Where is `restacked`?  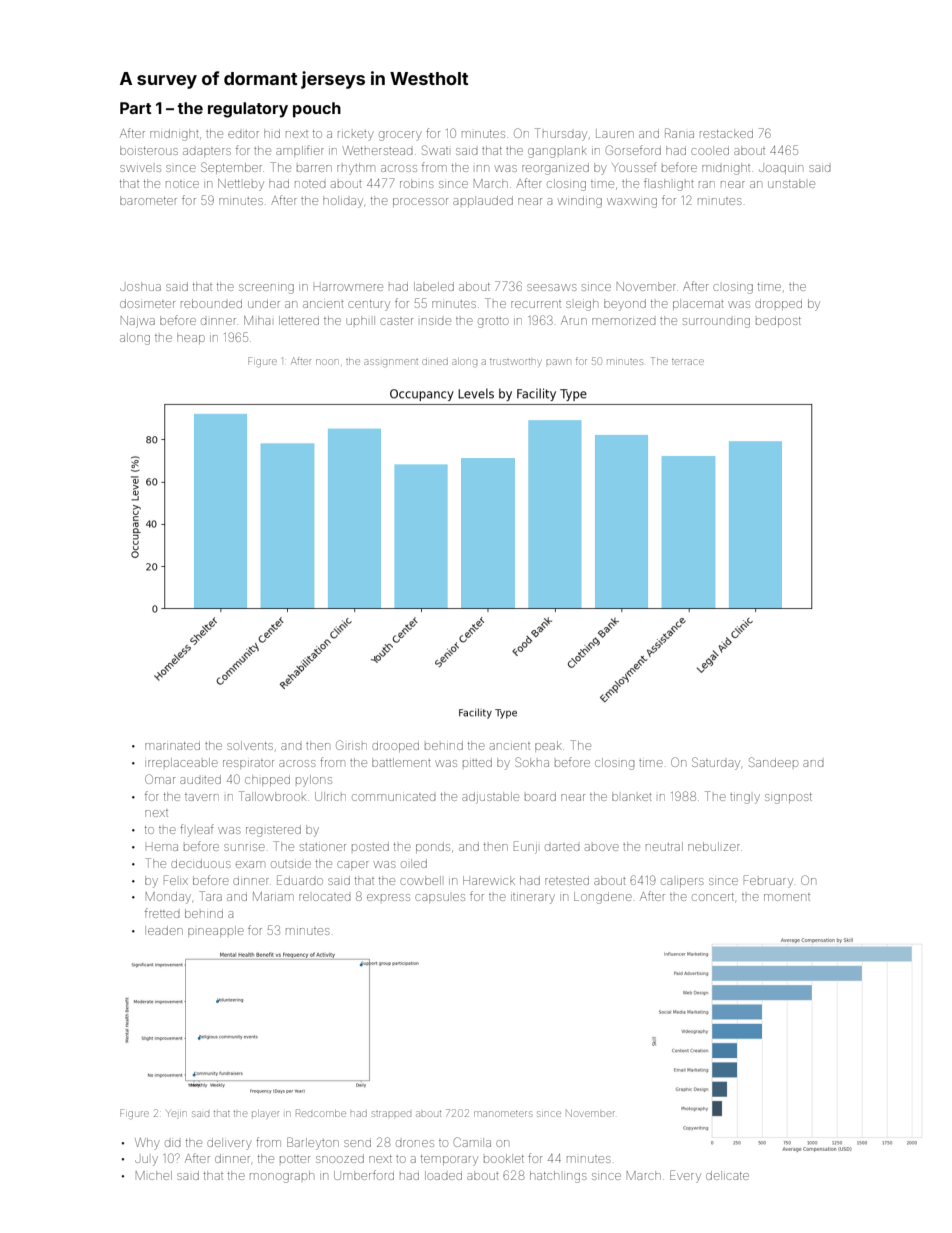
restacked is located at coordinates (726, 133).
